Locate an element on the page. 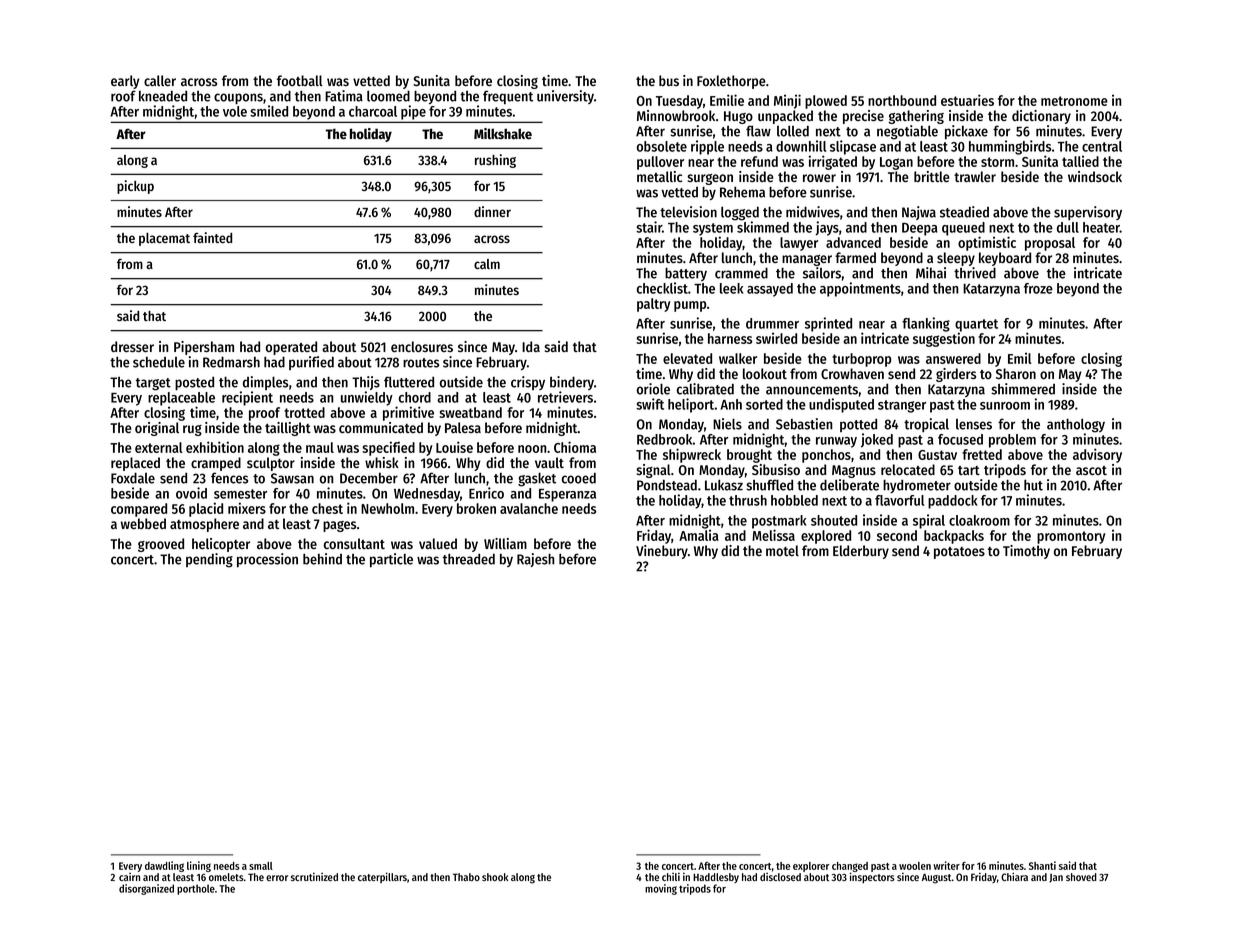 Image resolution: width=1233 pixels, height=952 pixels. paltry is located at coordinates (654, 305).
